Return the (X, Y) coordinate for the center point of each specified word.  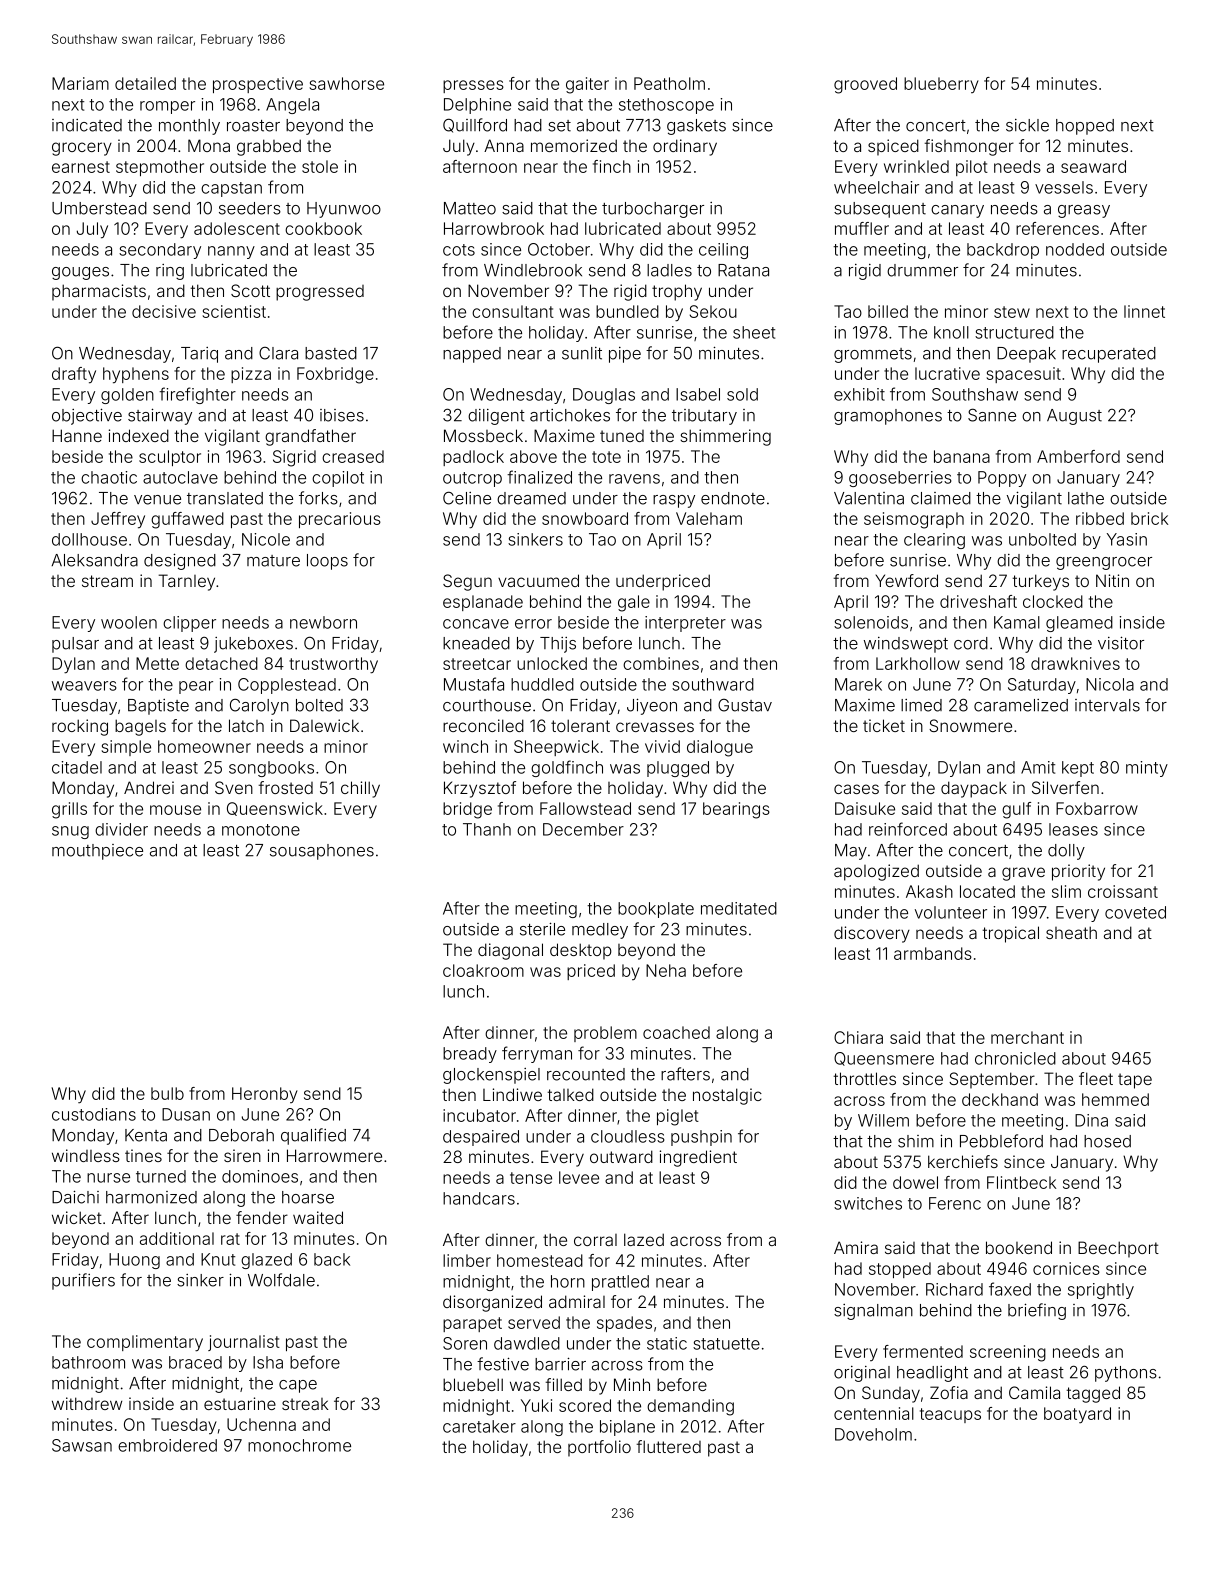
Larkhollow (918, 663)
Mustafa (474, 684)
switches (868, 1203)
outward (621, 1156)
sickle (1027, 125)
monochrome (299, 1445)
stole (320, 166)
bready (470, 1055)
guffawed (187, 520)
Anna (504, 145)
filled (563, 1384)
